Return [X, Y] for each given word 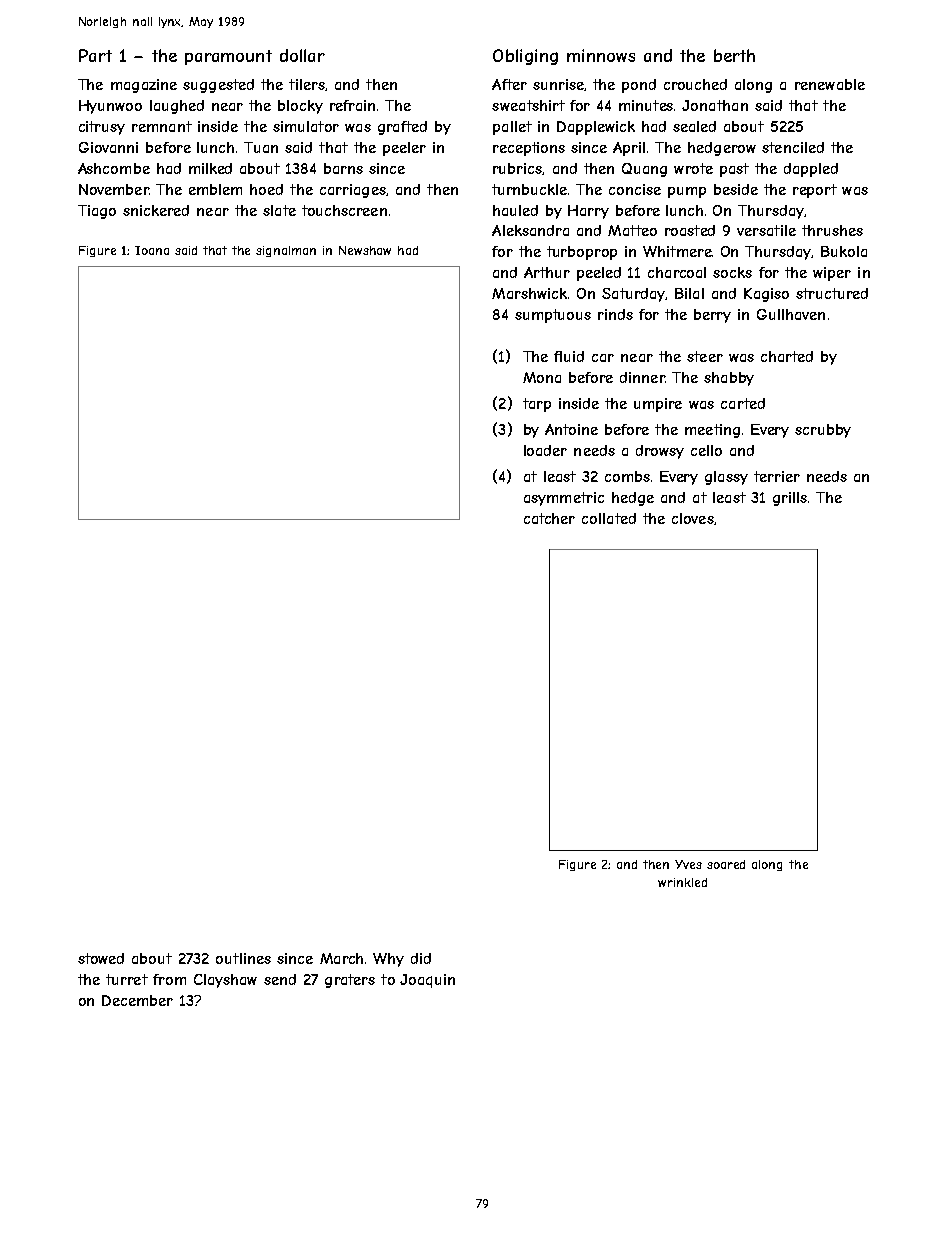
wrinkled [682, 882]
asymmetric [564, 499]
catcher [549, 518]
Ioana [152, 250]
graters [350, 981]
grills [790, 499]
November [114, 189]
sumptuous [553, 316]
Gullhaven [791, 314]
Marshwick [529, 293]
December [137, 1000]
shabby [729, 379]
